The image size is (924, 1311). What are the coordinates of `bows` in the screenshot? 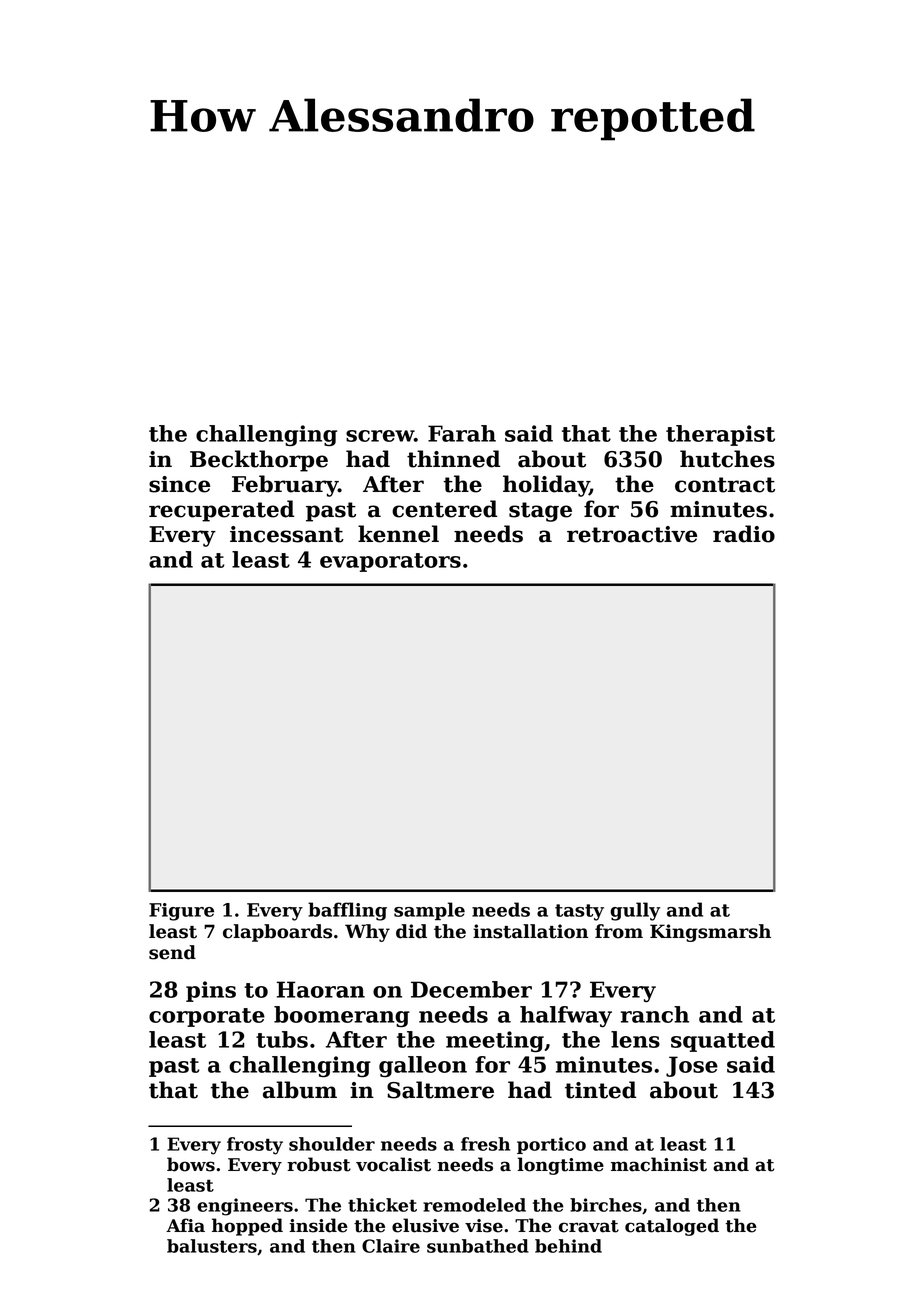 It's located at (191, 1164).
